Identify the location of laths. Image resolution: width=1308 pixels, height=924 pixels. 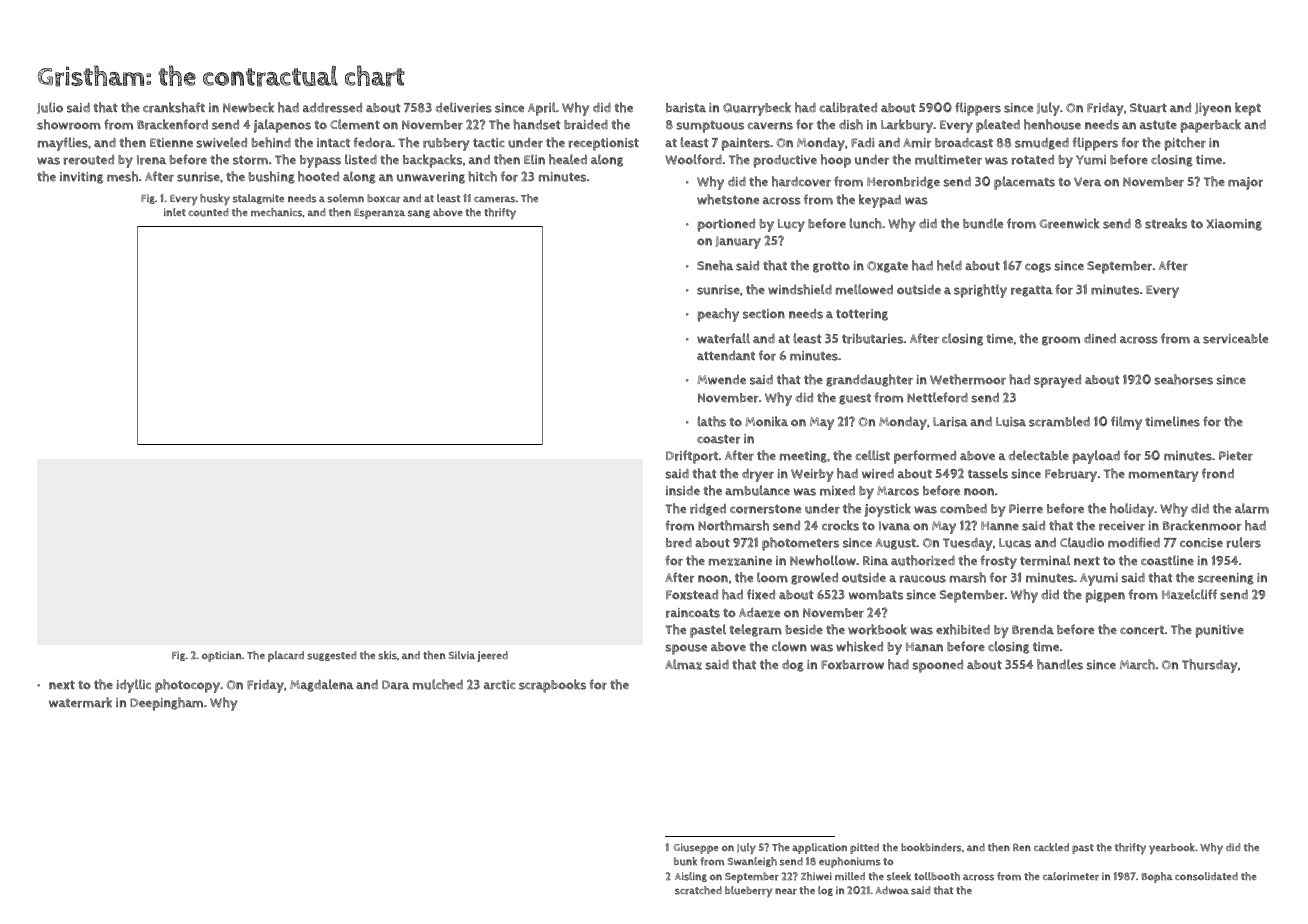
(712, 421).
